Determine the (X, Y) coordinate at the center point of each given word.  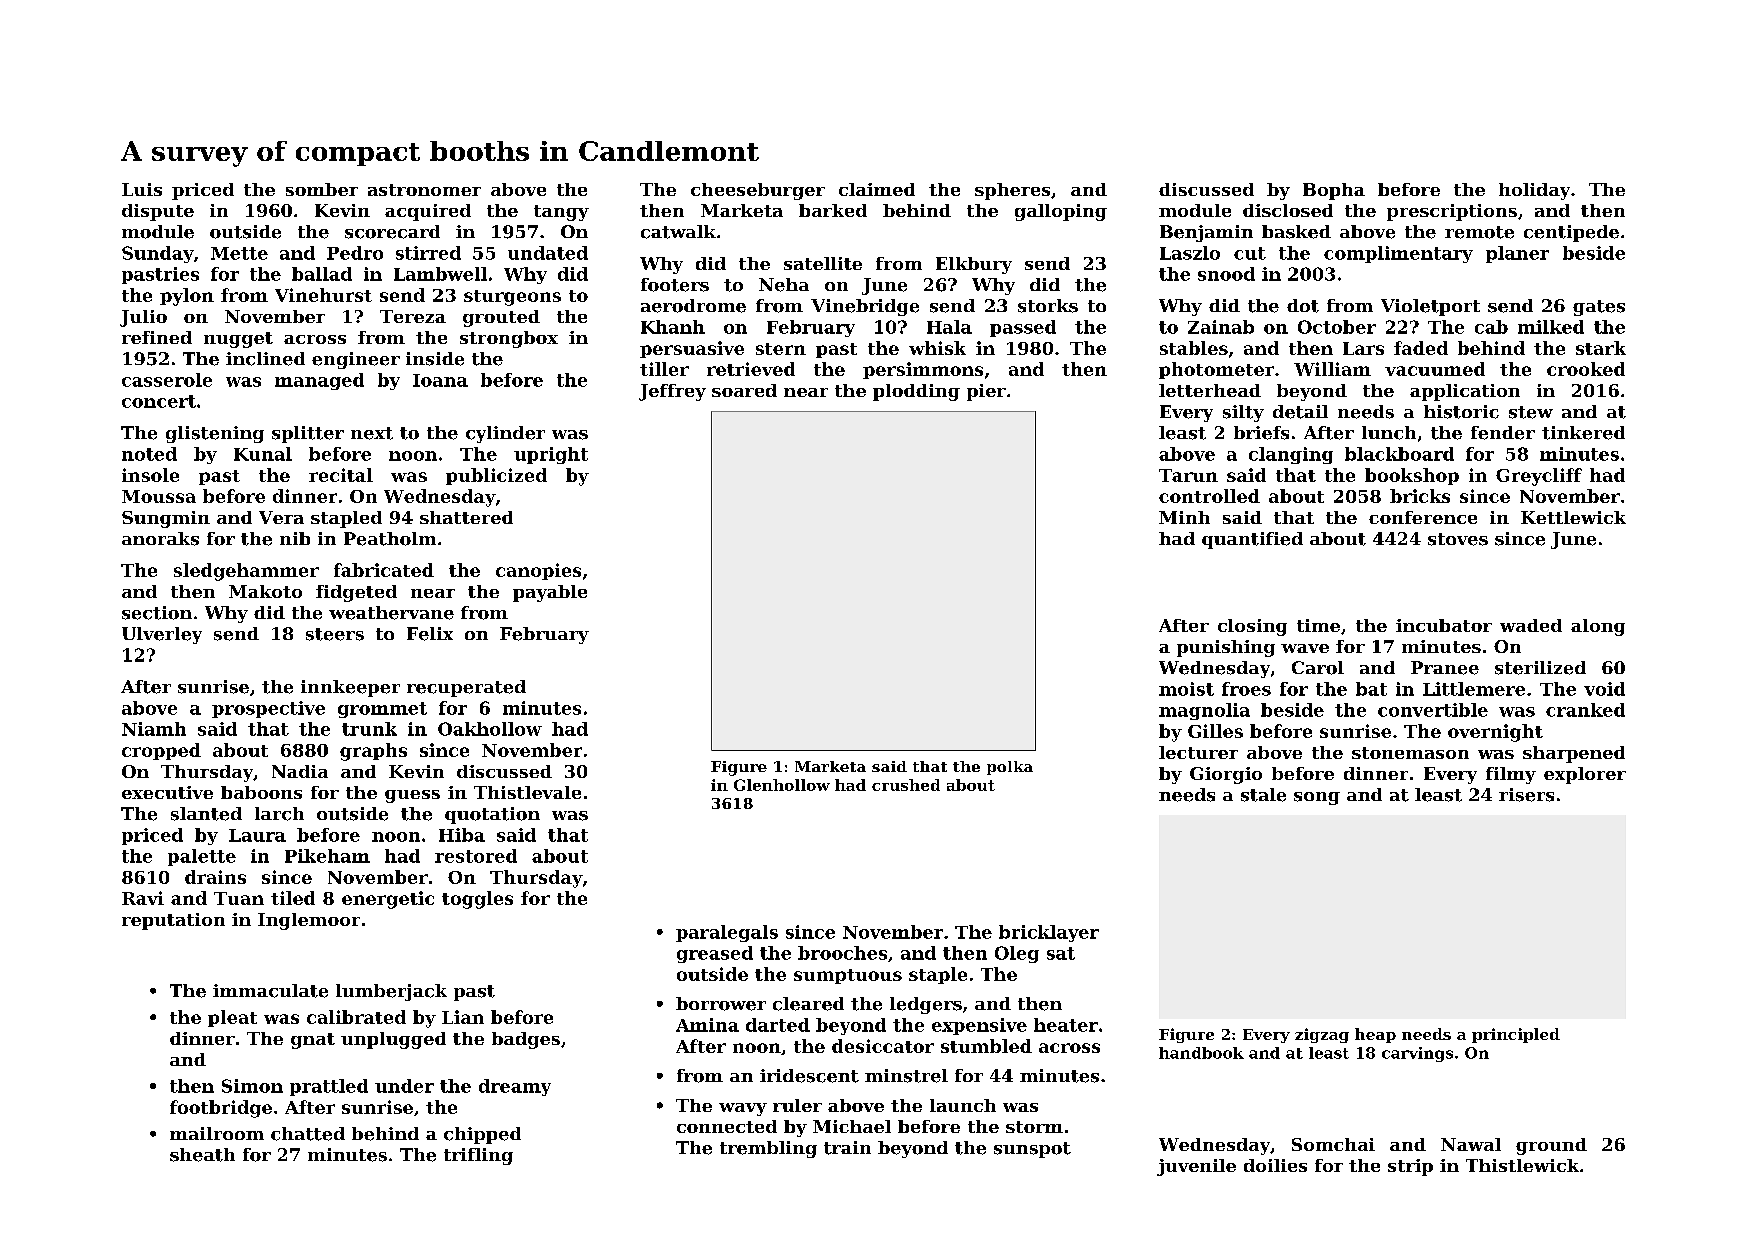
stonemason (1410, 753)
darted (778, 1025)
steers (335, 634)
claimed (877, 189)
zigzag (1322, 1035)
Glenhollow (782, 785)
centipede (1571, 233)
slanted (206, 814)
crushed (906, 785)
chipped (482, 1135)
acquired (428, 212)
